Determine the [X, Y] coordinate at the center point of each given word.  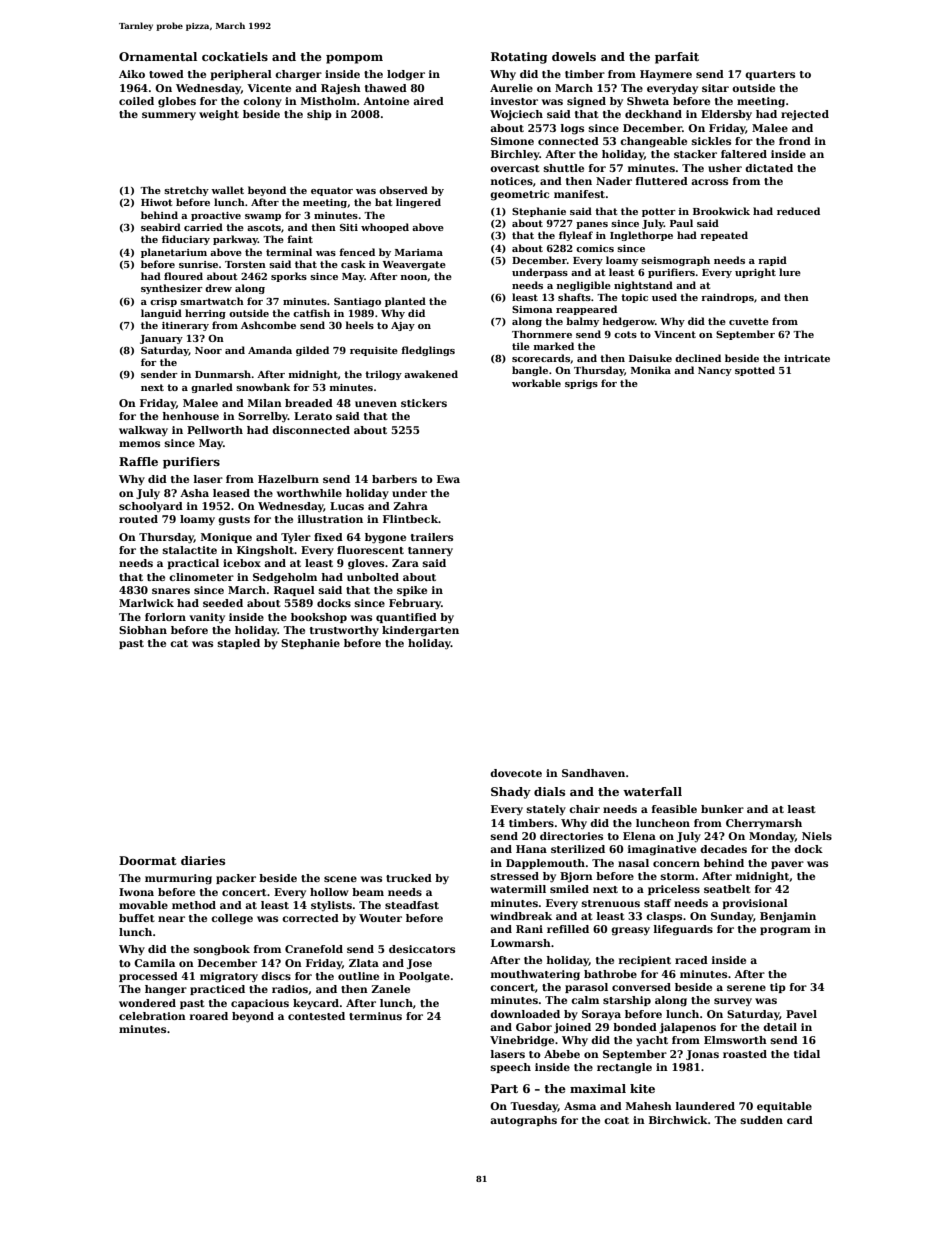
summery [169, 116]
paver [787, 865]
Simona [532, 309]
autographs [523, 1121]
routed [138, 519]
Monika [651, 370]
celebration [152, 1016]
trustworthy [344, 631]
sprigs [581, 384]
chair [584, 809]
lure [790, 272]
